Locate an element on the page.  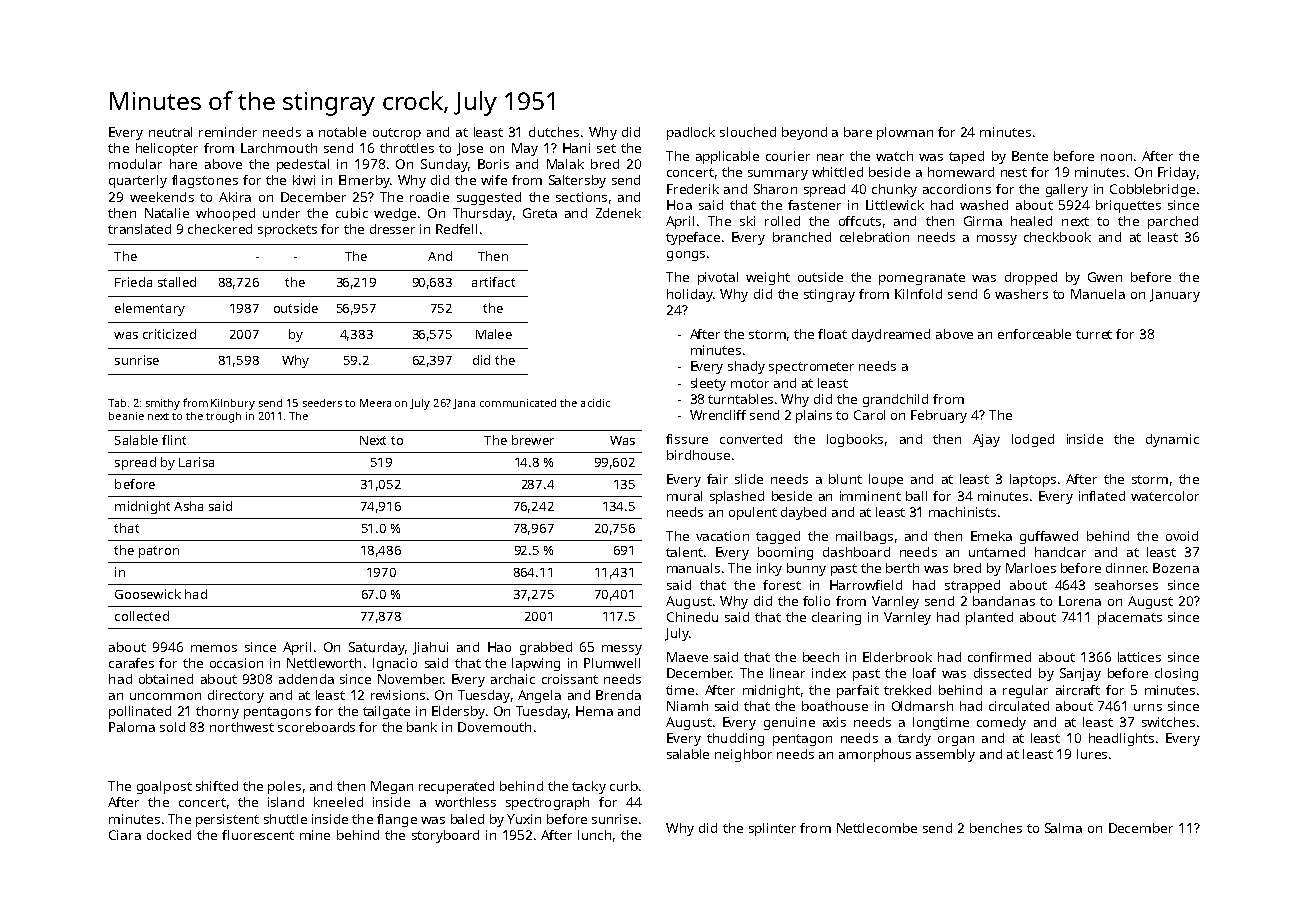
Angela is located at coordinates (539, 696).
